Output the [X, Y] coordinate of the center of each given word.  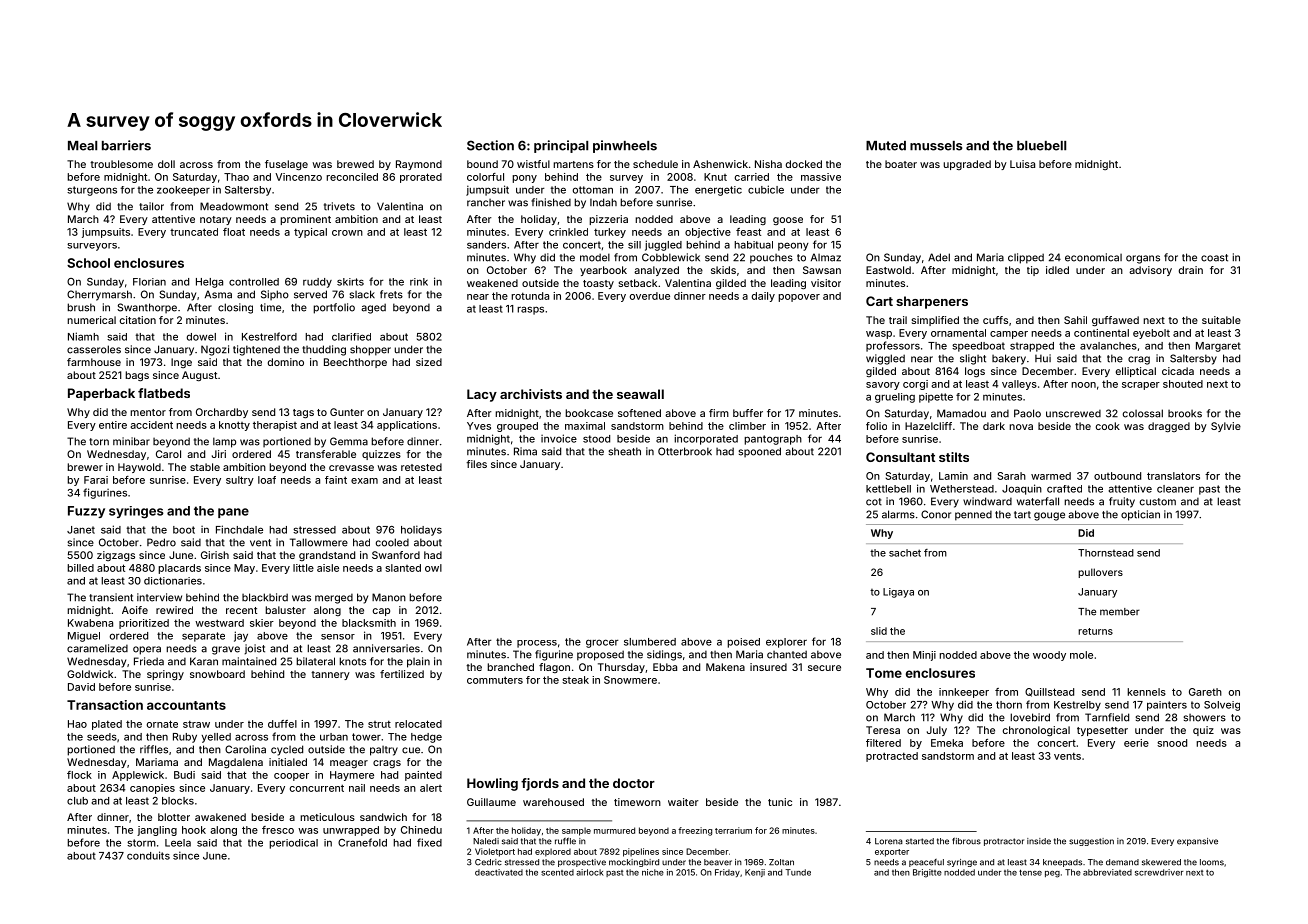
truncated [194, 232]
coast [1214, 258]
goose [788, 221]
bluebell [1041, 146]
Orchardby [222, 413]
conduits [148, 855]
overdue [650, 296]
